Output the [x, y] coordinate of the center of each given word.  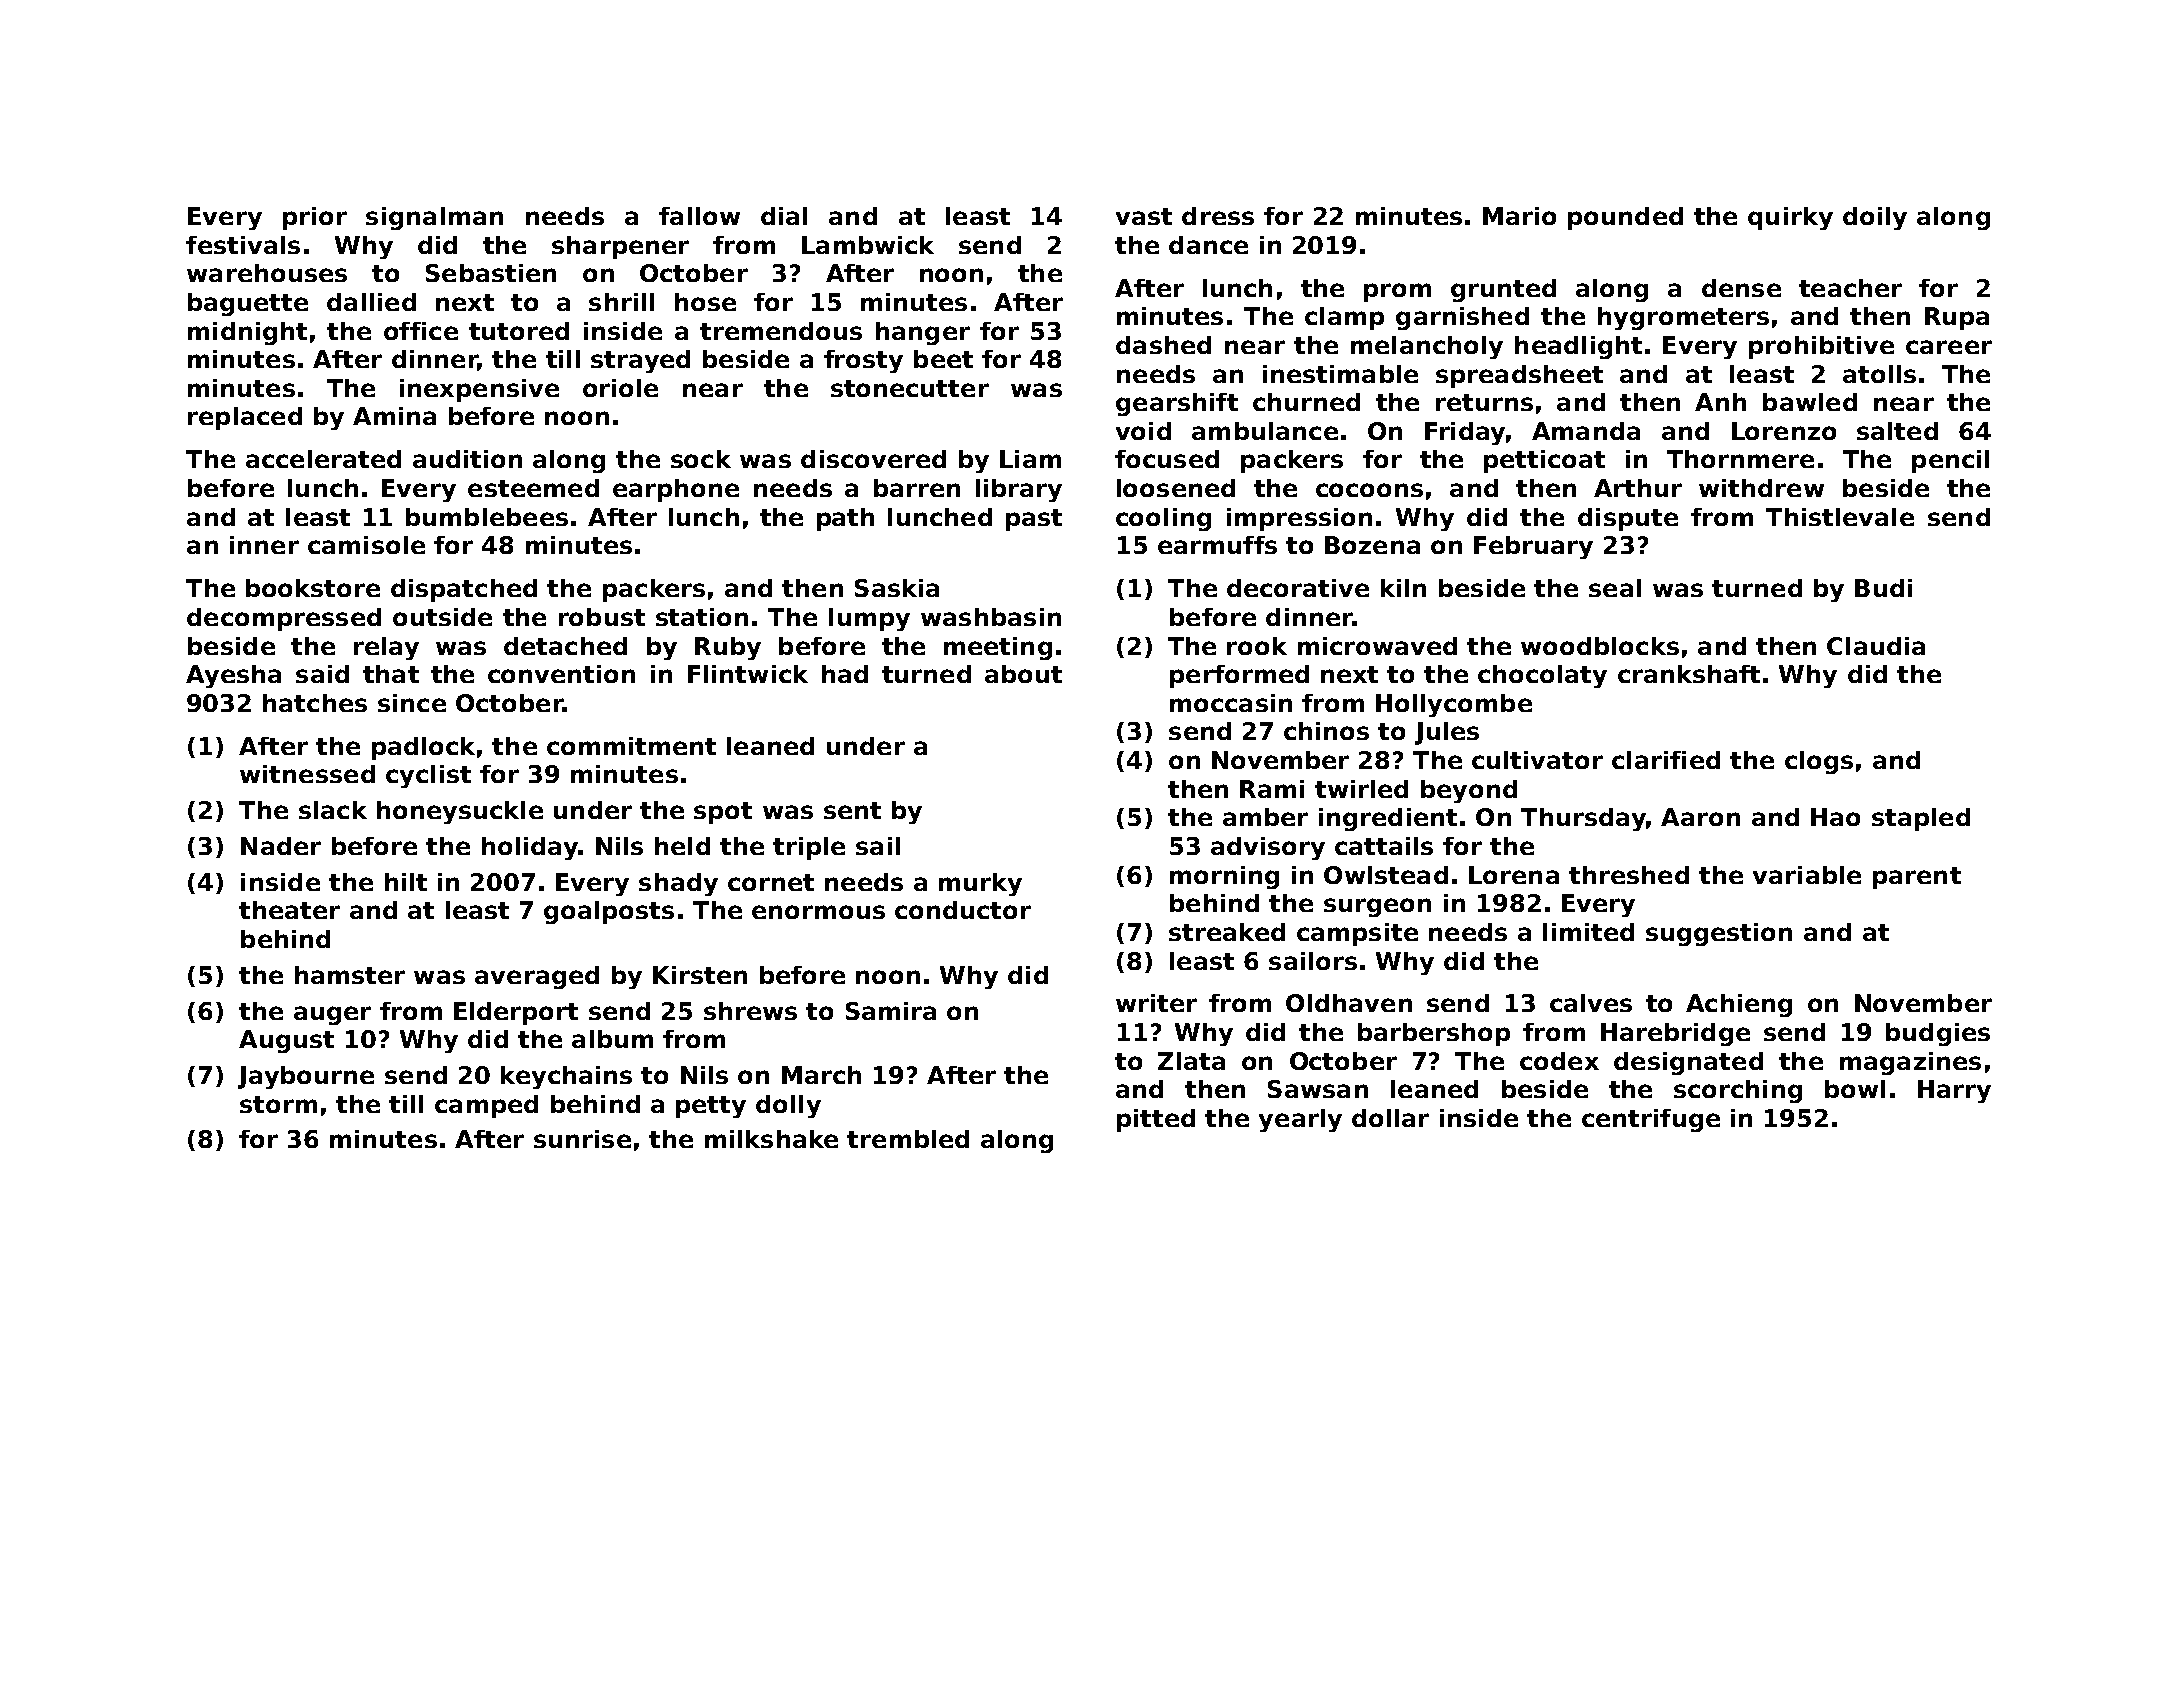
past [1034, 520]
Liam [1030, 459]
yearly [1300, 1120]
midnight [247, 333]
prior [315, 218]
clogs [1819, 762]
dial [784, 216]
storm [278, 1104]
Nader [281, 846]
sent [852, 810]
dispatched [464, 590]
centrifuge [1651, 1120]
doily [1875, 218]
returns [1484, 402]
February [1533, 547]
